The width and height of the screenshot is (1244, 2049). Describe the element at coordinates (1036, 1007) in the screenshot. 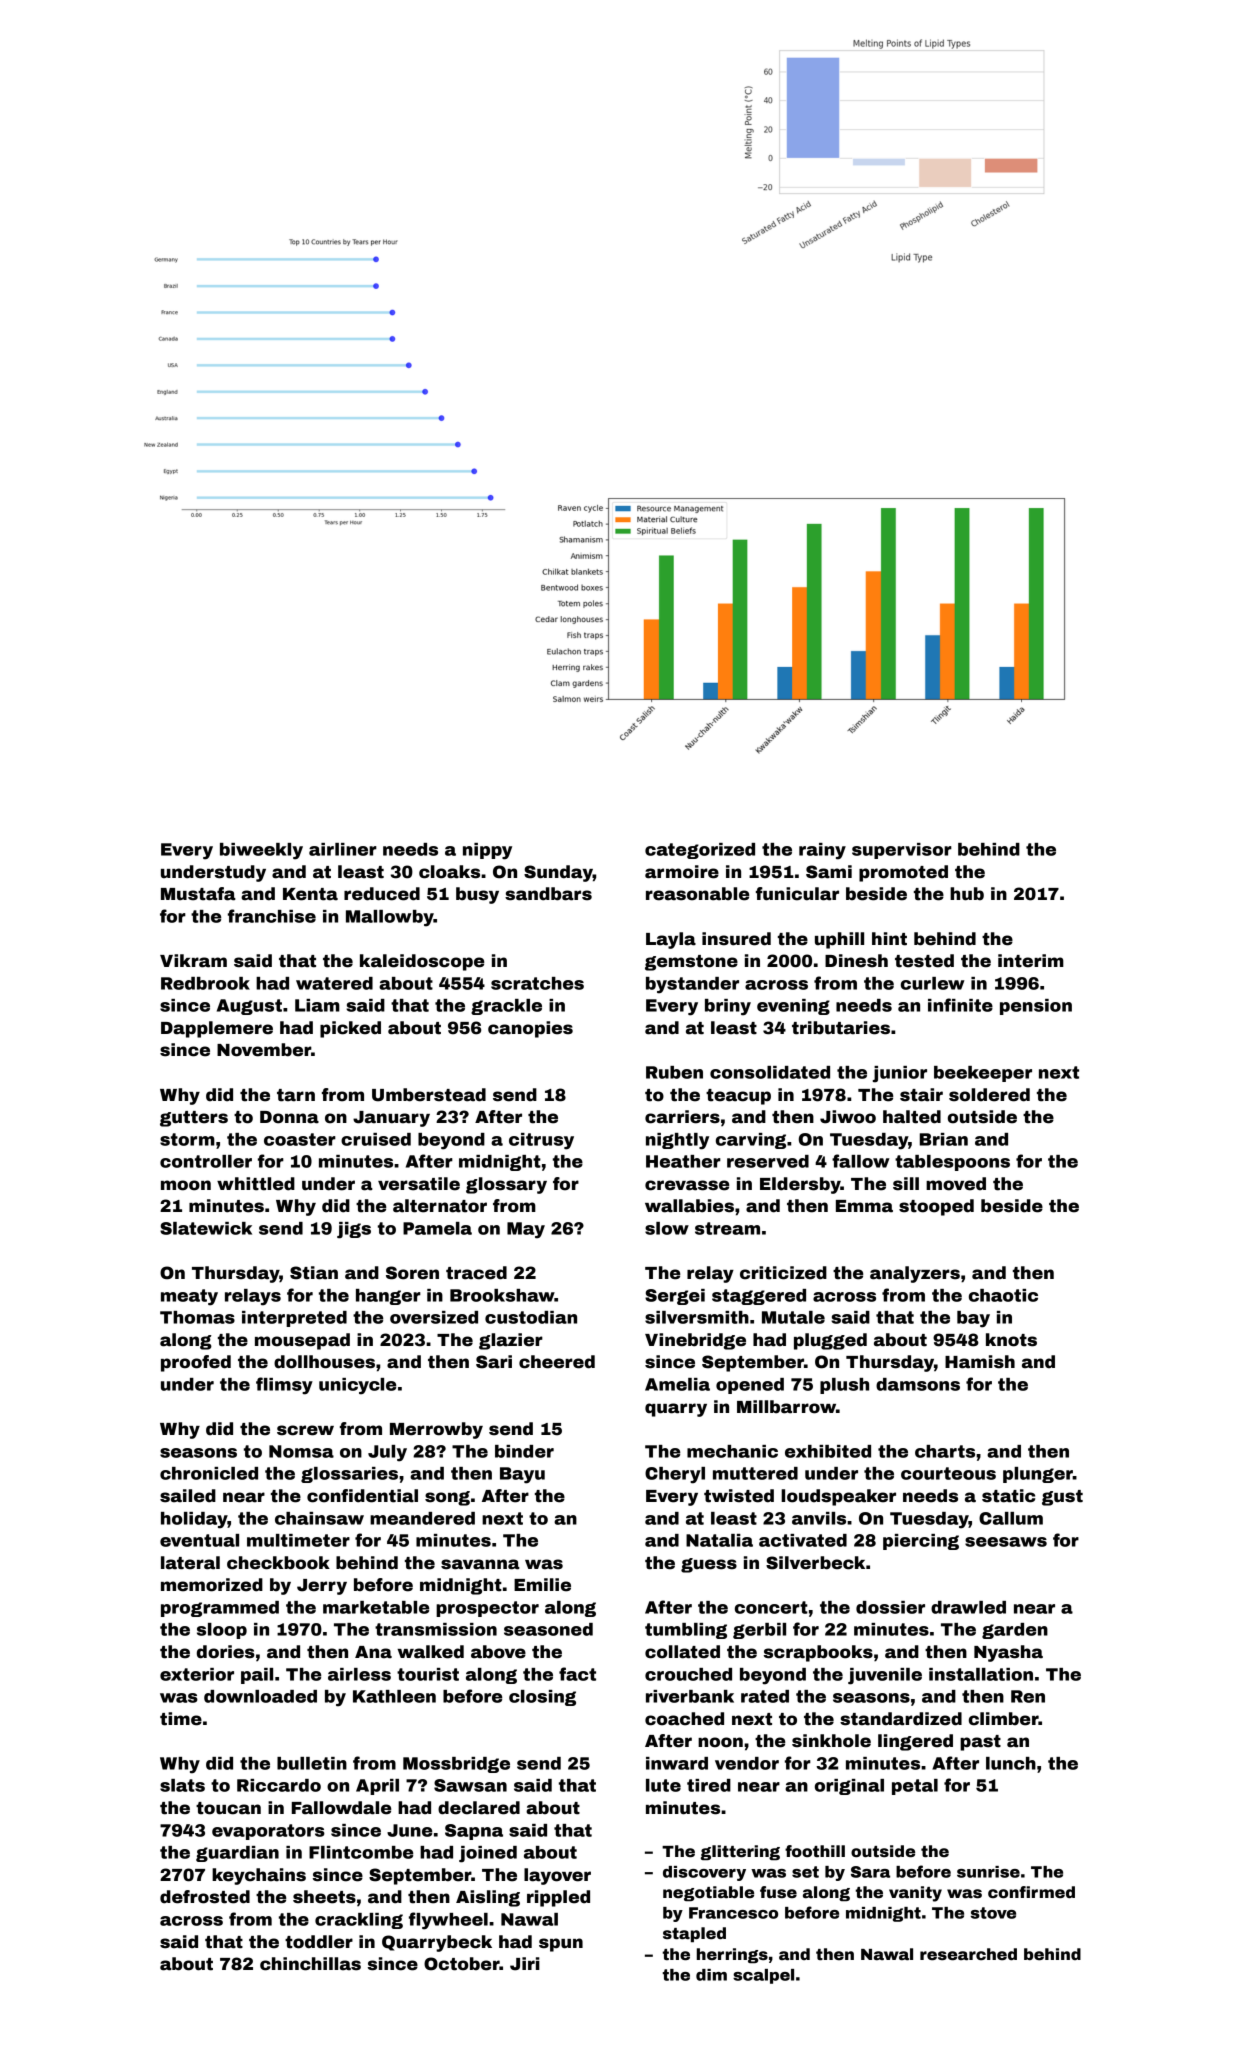

I see `pension` at that location.
